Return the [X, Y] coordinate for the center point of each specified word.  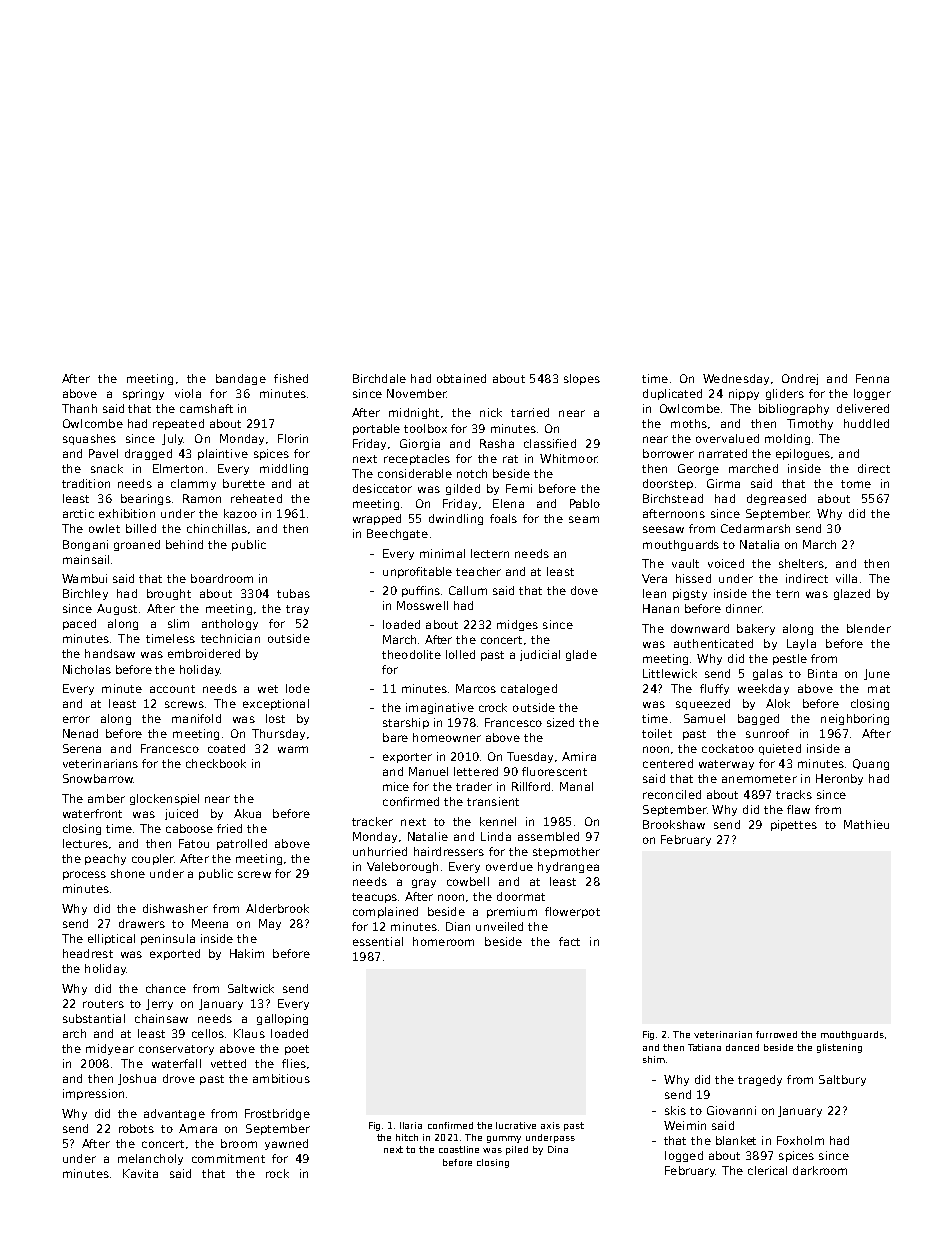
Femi [519, 488]
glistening [839, 1048]
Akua [247, 813]
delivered [863, 408]
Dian [458, 926]
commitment [228, 1158]
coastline [459, 1149]
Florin [293, 438]
